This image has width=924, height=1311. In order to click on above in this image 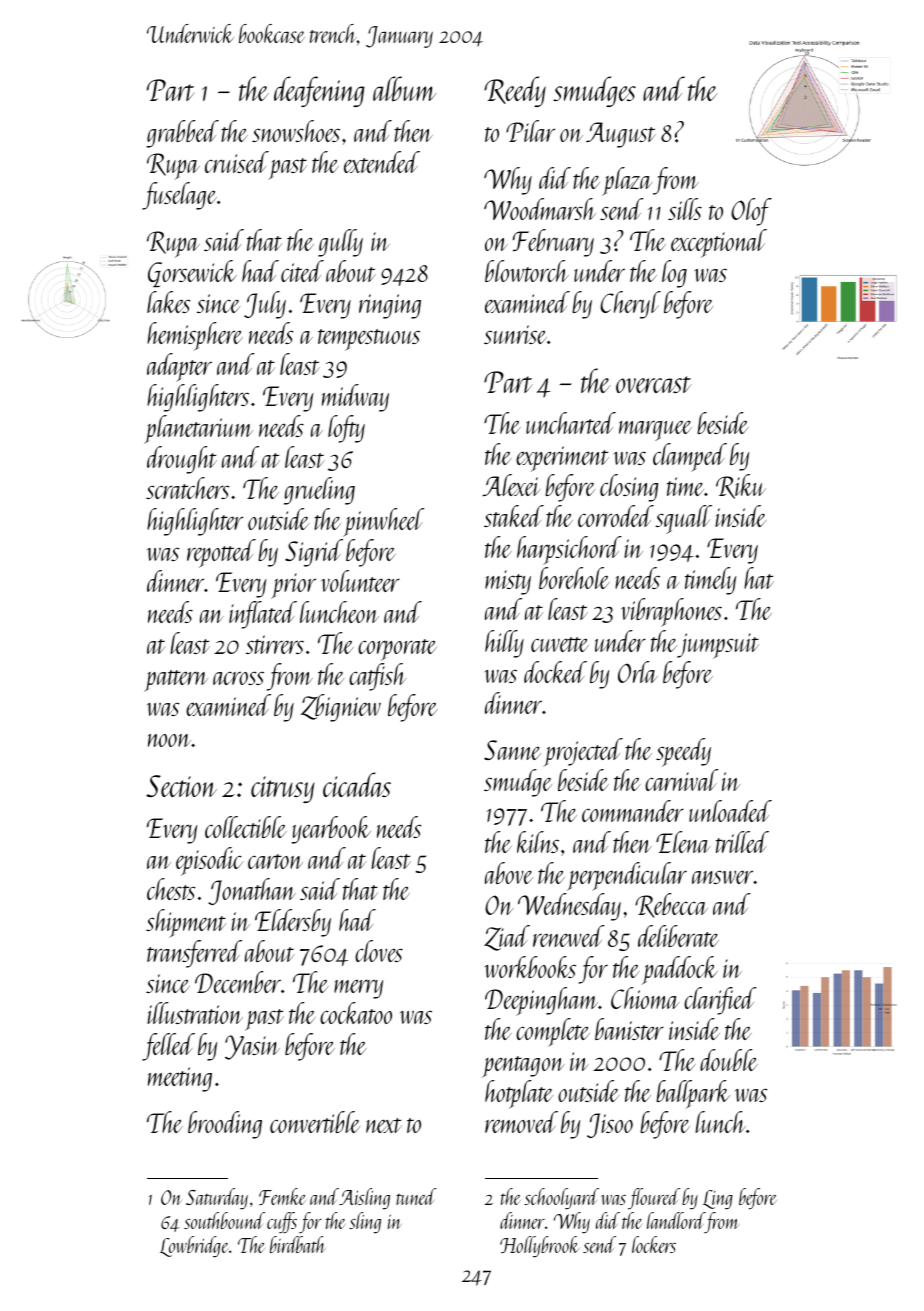, I will do `click(509, 873)`.
